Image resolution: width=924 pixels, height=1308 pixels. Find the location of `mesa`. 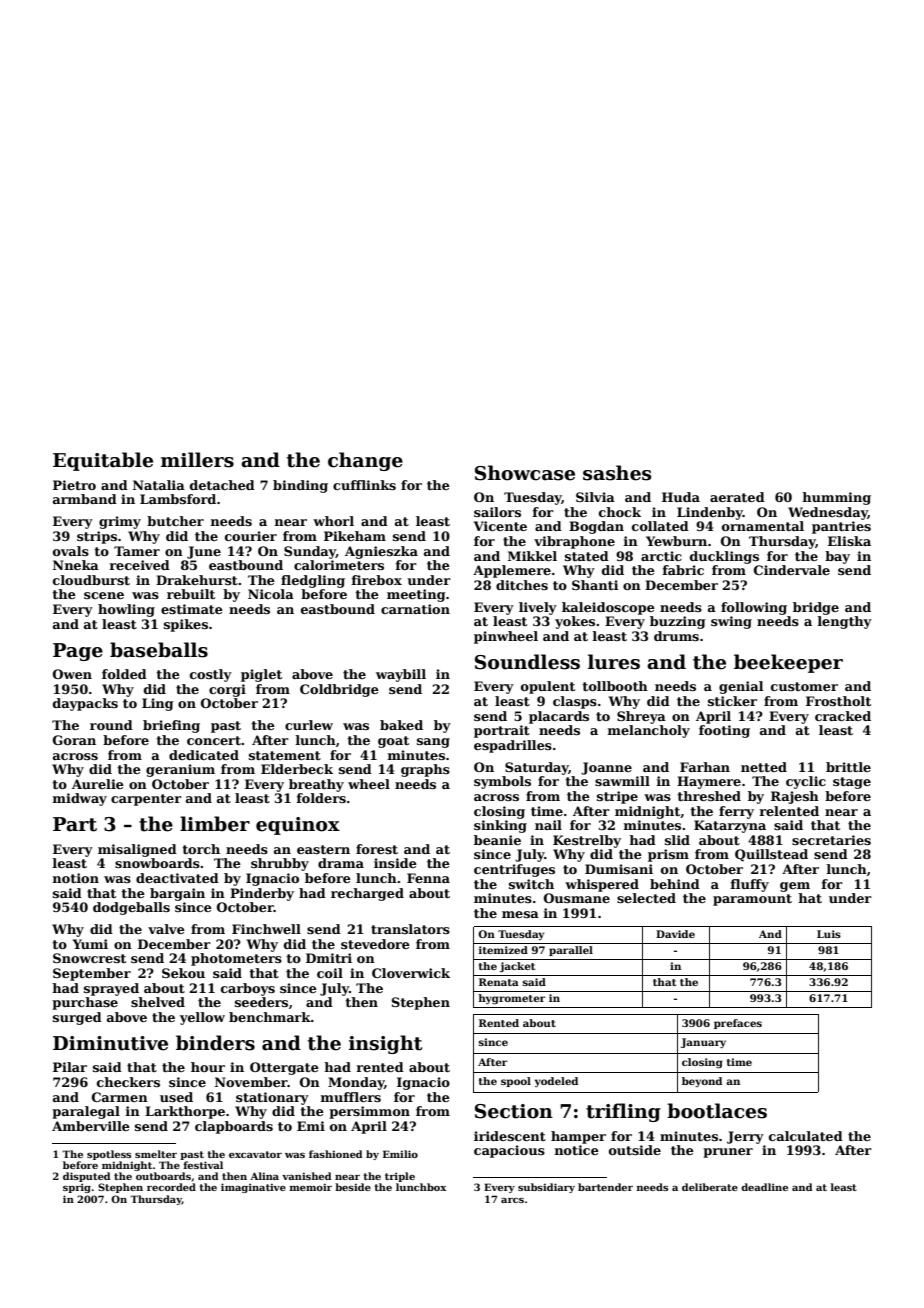

mesa is located at coordinates (520, 914).
